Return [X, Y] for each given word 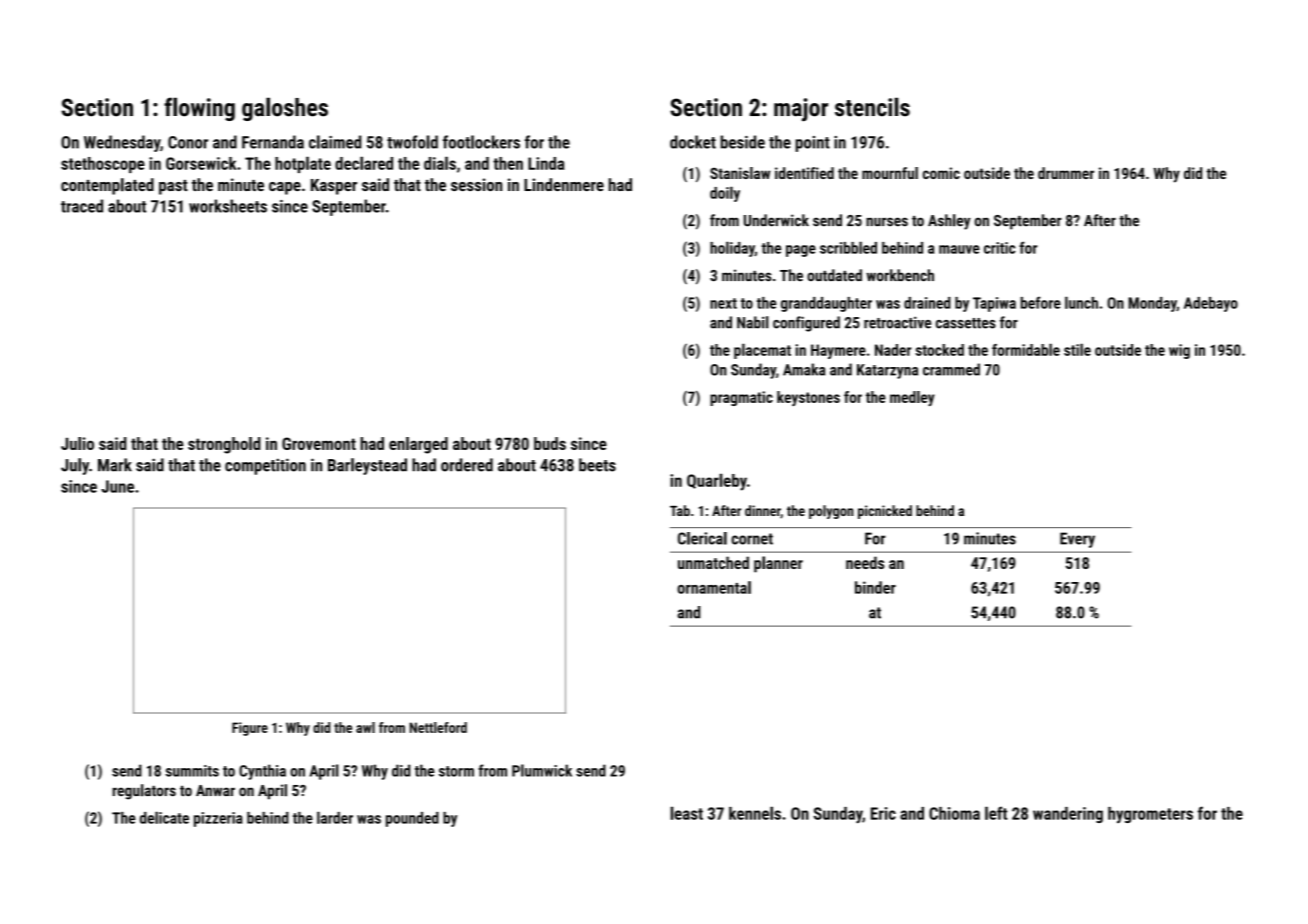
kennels [755, 813]
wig [1179, 351]
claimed [335, 142]
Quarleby [717, 482]
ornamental [714, 587]
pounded [412, 819]
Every [1077, 540]
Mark [115, 465]
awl [365, 727]
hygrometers [1150, 815]
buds [550, 443]
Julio [77, 443]
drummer [1066, 173]
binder [875, 587]
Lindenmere [564, 184]
